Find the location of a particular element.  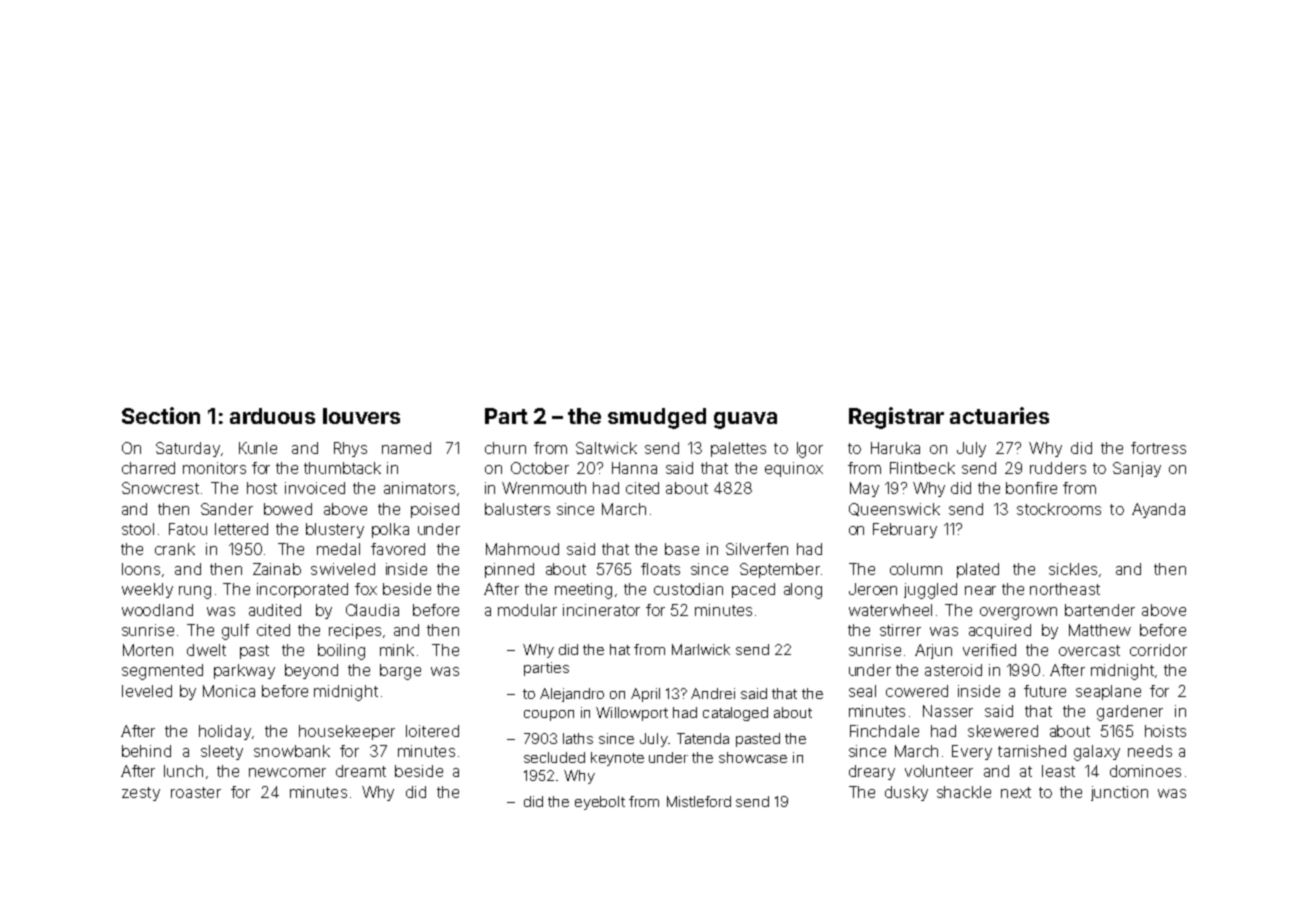

Mistleford is located at coordinates (699, 801).
